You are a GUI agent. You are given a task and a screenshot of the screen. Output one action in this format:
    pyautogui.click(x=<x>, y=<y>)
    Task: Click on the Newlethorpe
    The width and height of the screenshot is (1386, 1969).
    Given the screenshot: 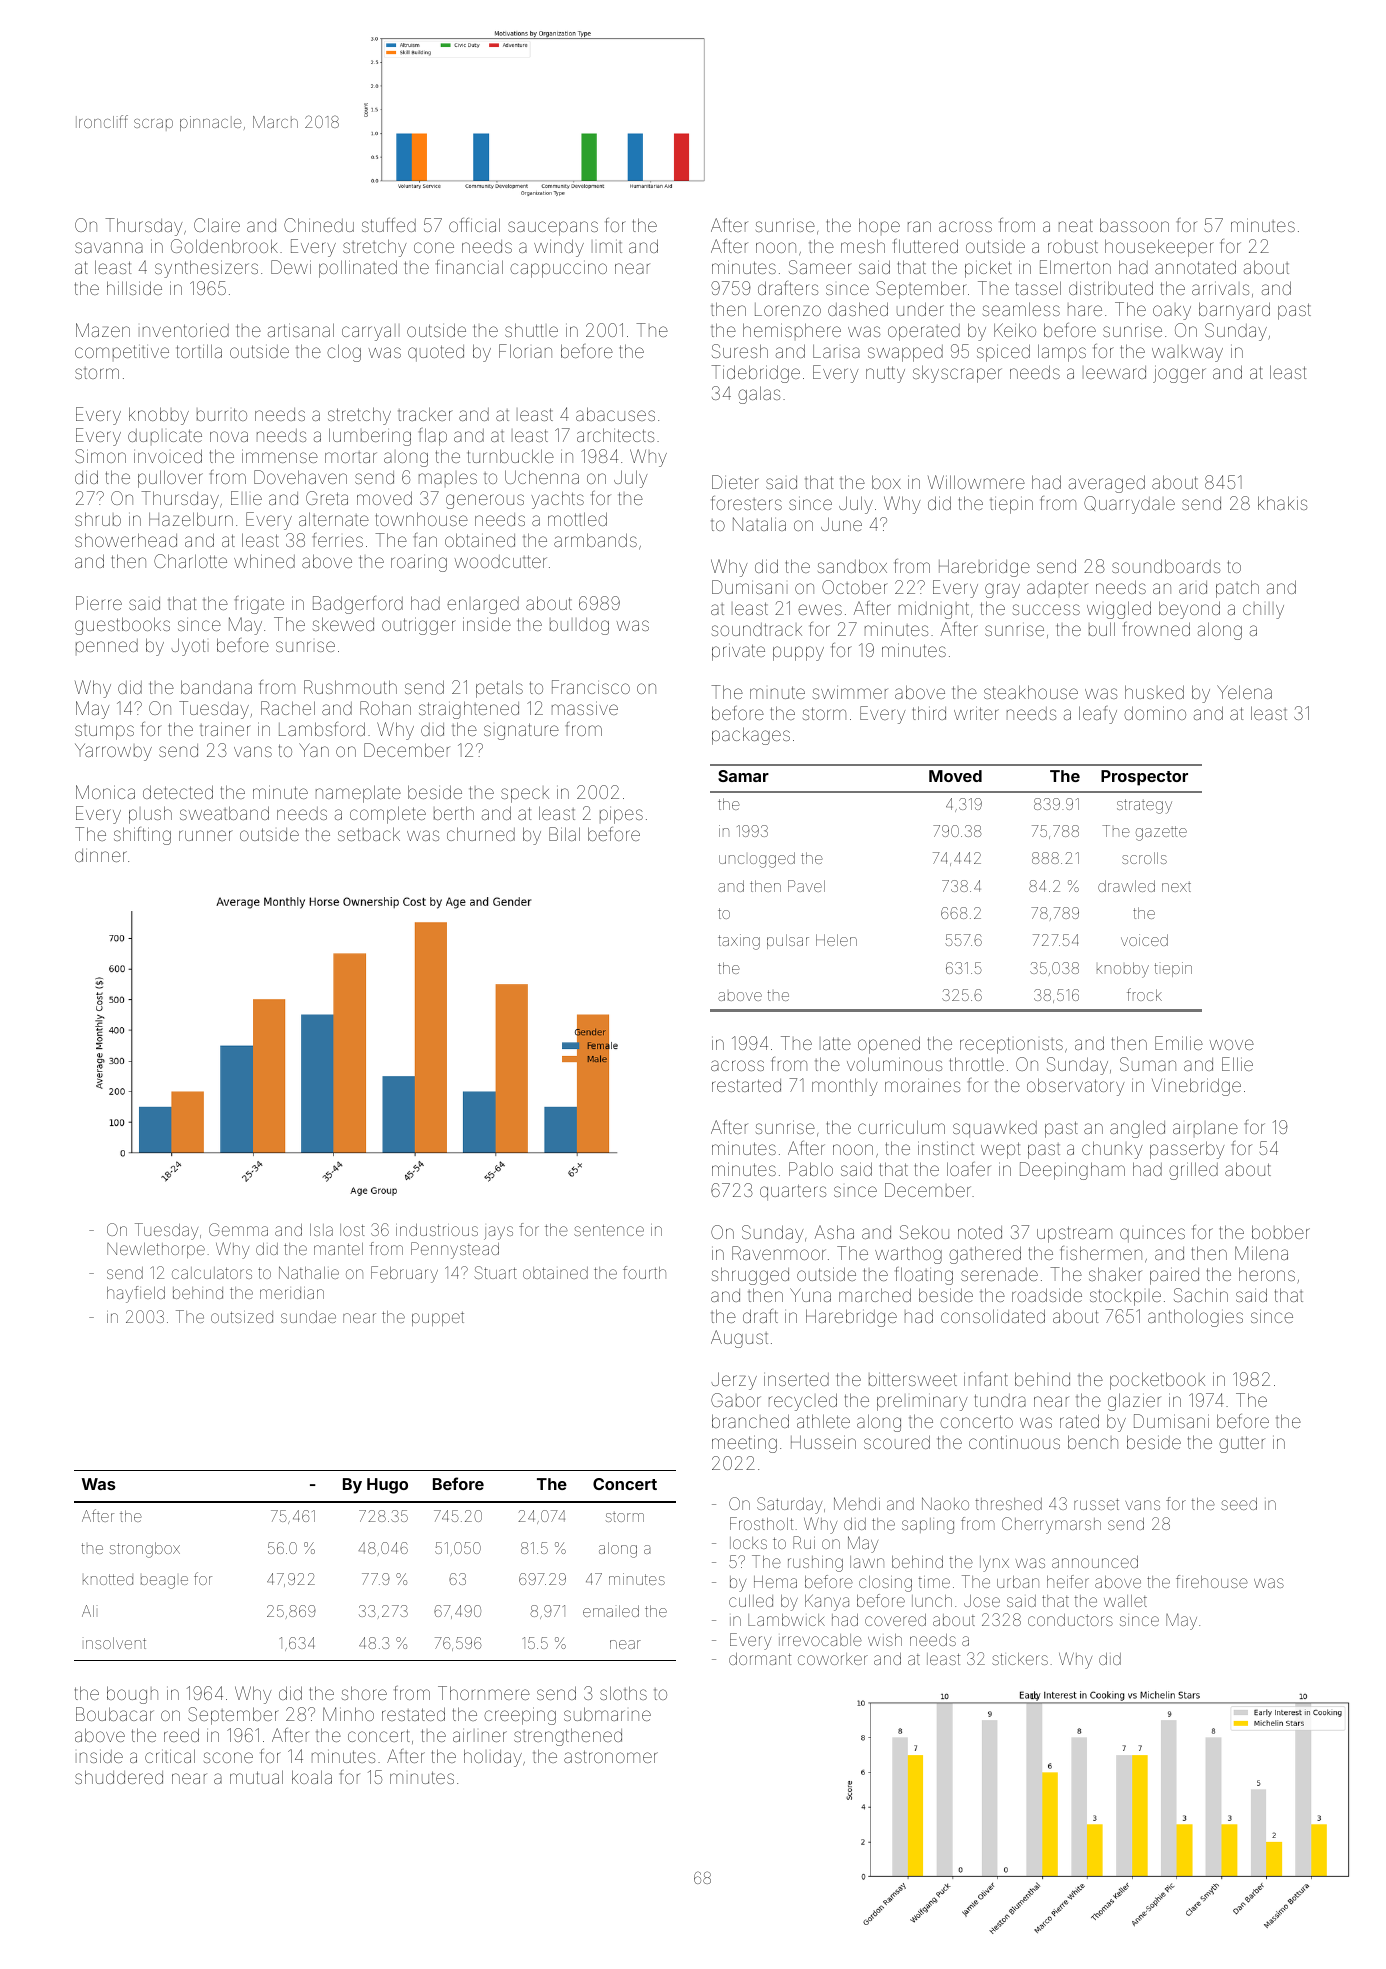 What is the action you would take?
    pyautogui.click(x=156, y=1250)
